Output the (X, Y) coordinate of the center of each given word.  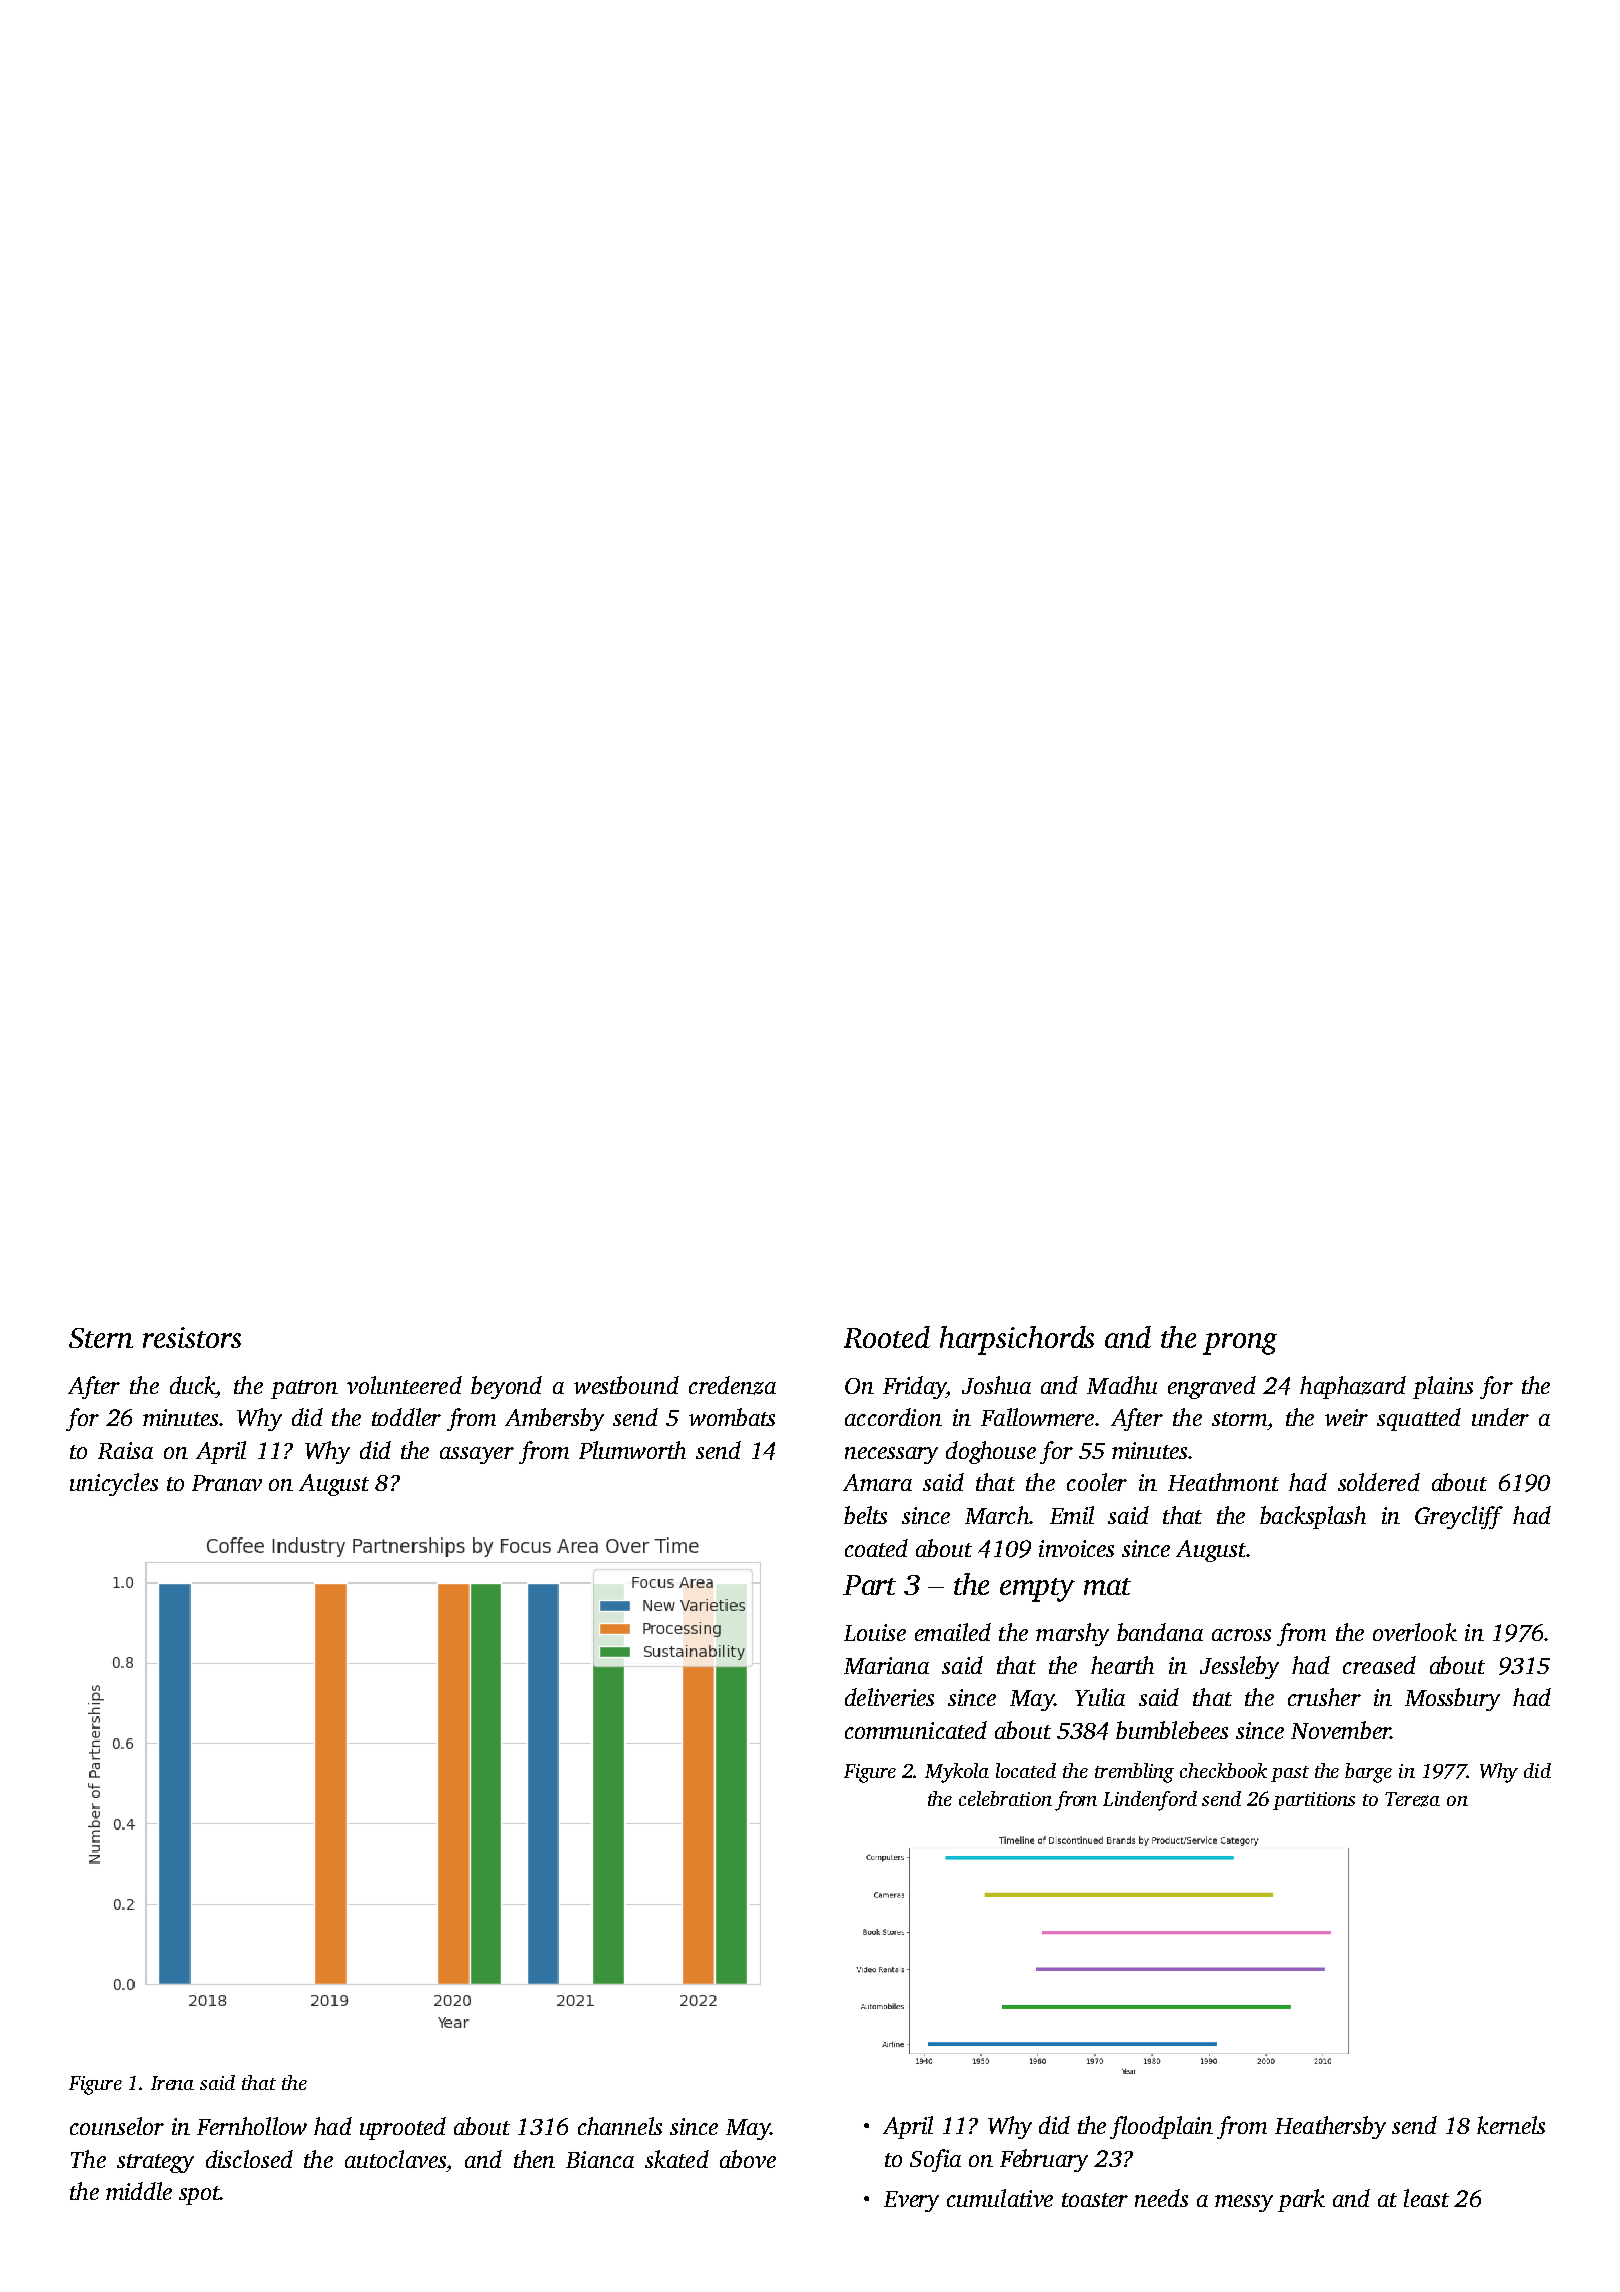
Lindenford (1150, 1801)
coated (876, 1548)
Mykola (957, 1773)
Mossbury (1452, 1699)
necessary (891, 1455)
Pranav (227, 1483)
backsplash (1313, 1517)
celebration (1005, 1798)
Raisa (125, 1450)
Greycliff (1459, 1517)
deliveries (889, 1697)
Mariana (886, 1665)
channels (620, 2126)
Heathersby (1330, 2127)
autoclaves (395, 2159)
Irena (172, 2083)
